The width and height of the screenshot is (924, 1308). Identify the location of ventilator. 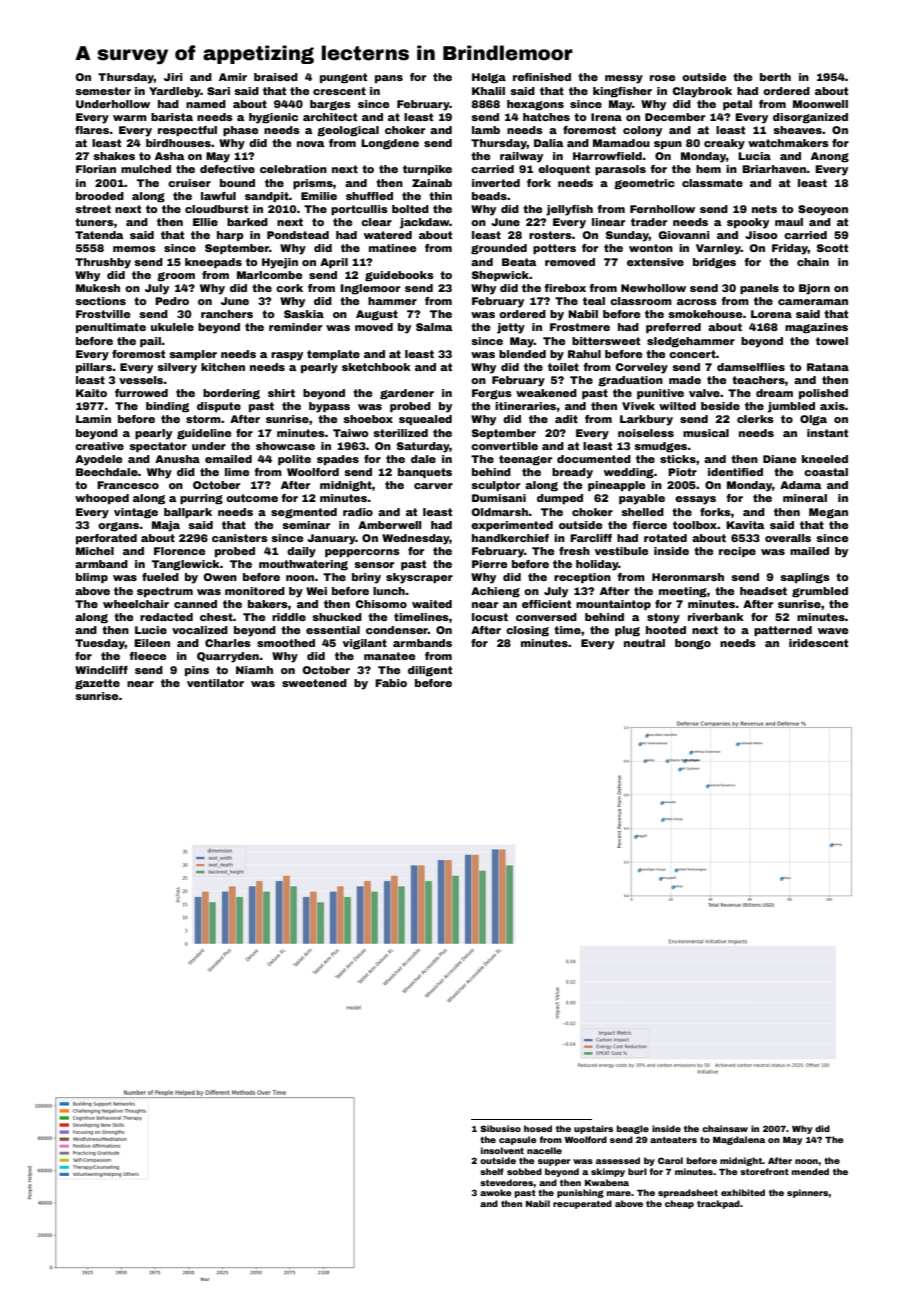
(215, 683).
